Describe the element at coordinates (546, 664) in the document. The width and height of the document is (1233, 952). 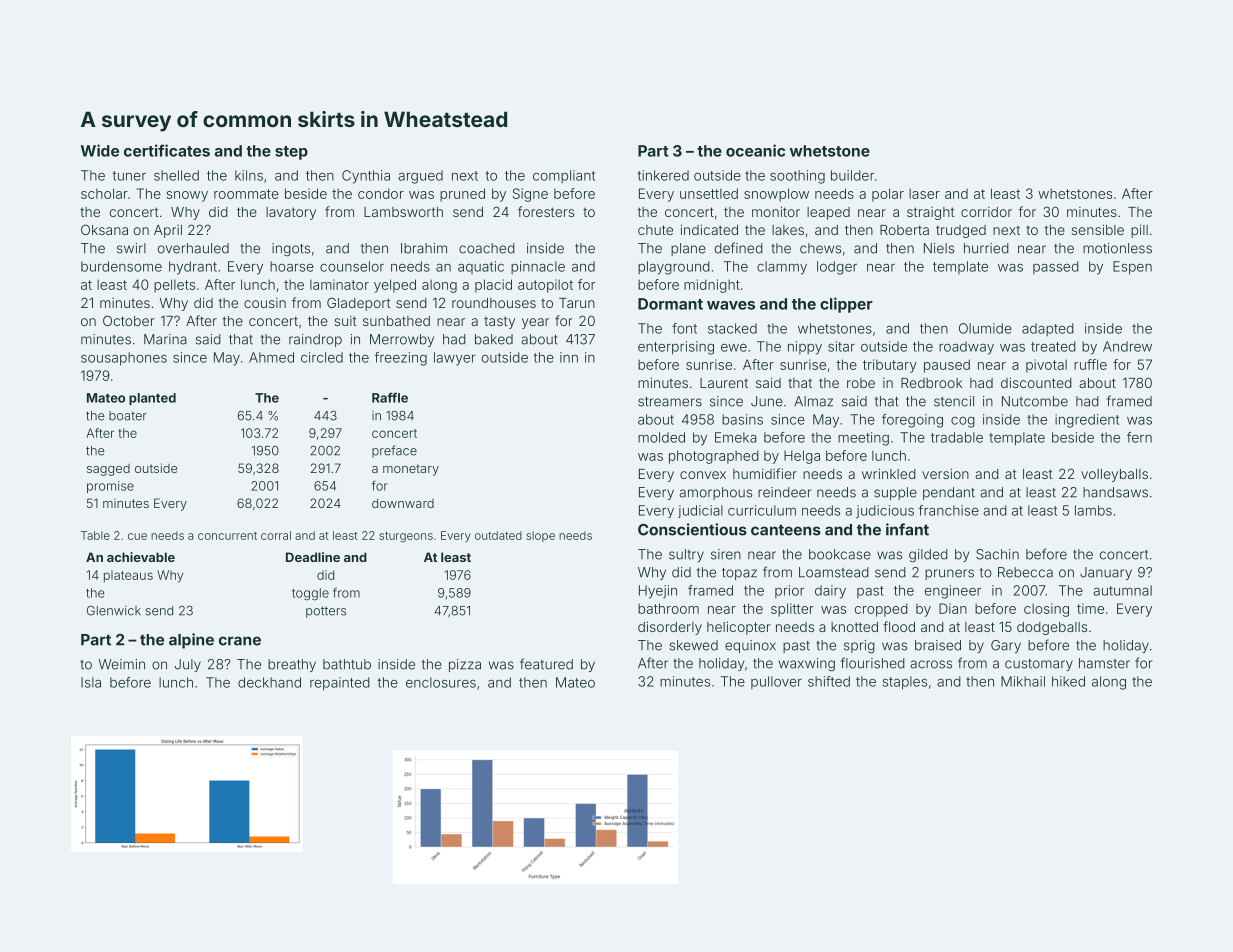
I see `featured` at that location.
